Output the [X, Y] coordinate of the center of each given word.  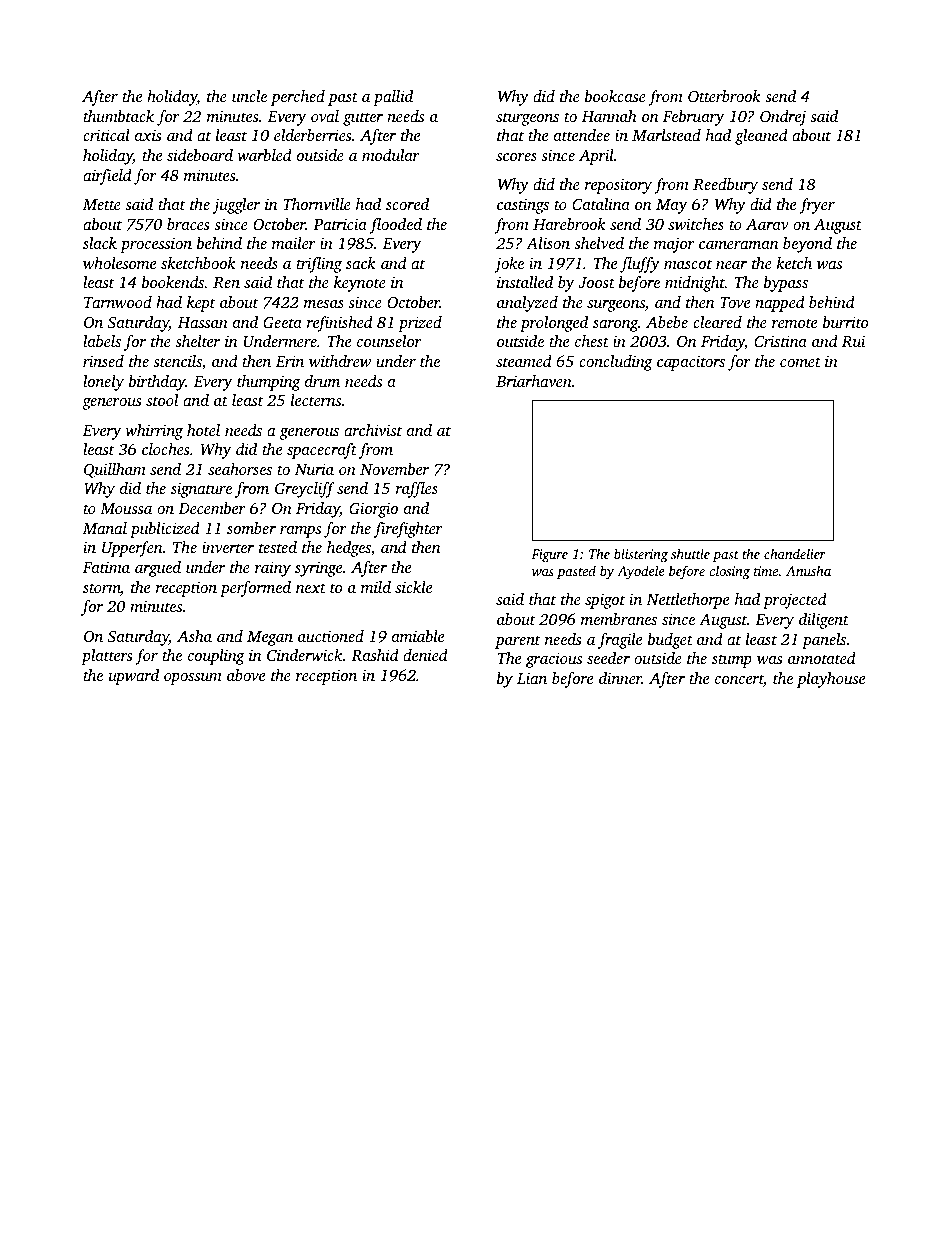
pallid [393, 98]
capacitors [691, 363]
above [246, 675]
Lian [532, 678]
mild [376, 587]
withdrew [340, 361]
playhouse [831, 680]
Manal [105, 528]
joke [509, 265]
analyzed [527, 304]
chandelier [795, 553]
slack [100, 243]
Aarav [767, 224]
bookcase [615, 96]
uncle [249, 96]
